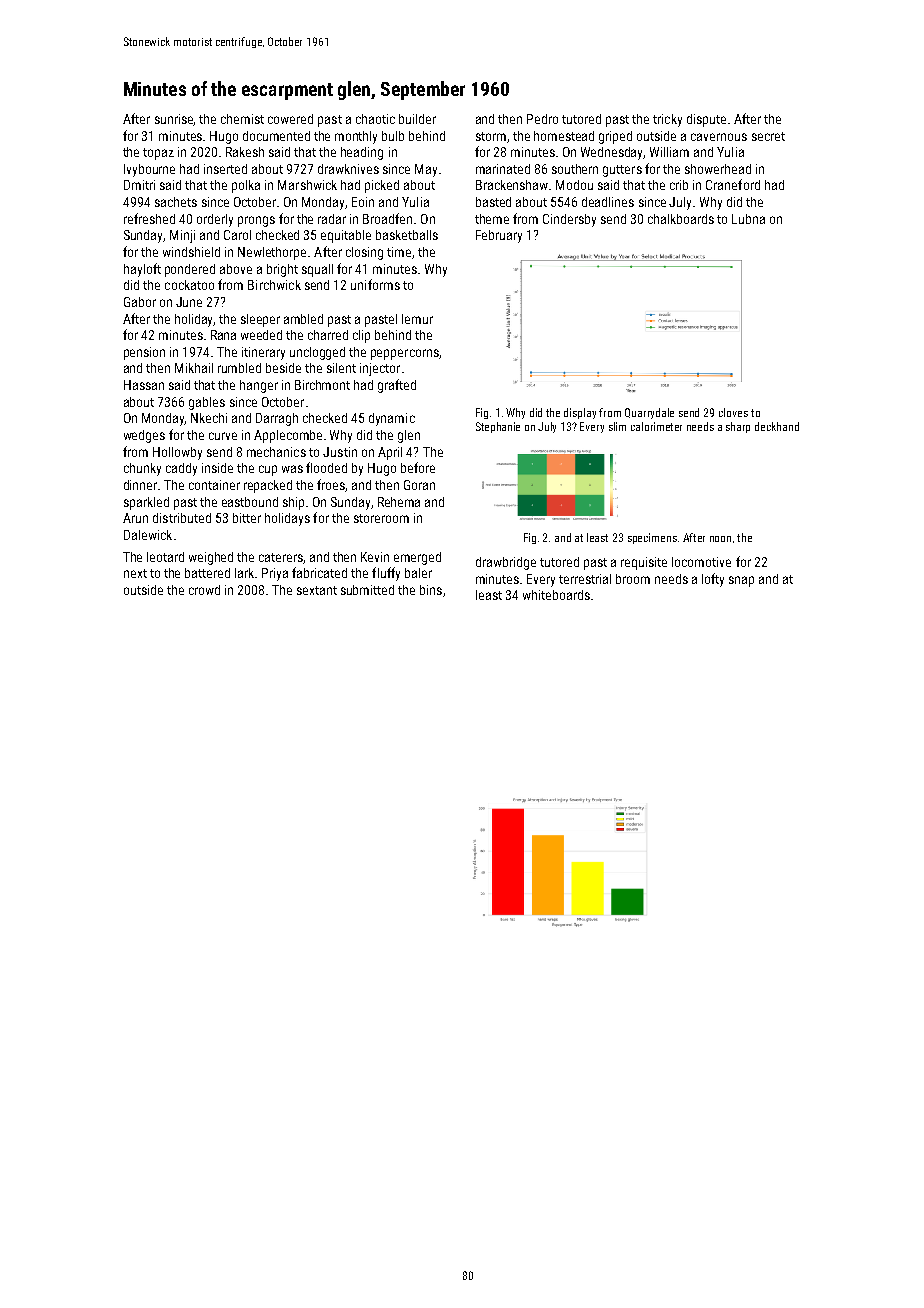 The width and height of the screenshot is (924, 1308). What do you see at coordinates (491, 136) in the screenshot?
I see `storm` at bounding box center [491, 136].
